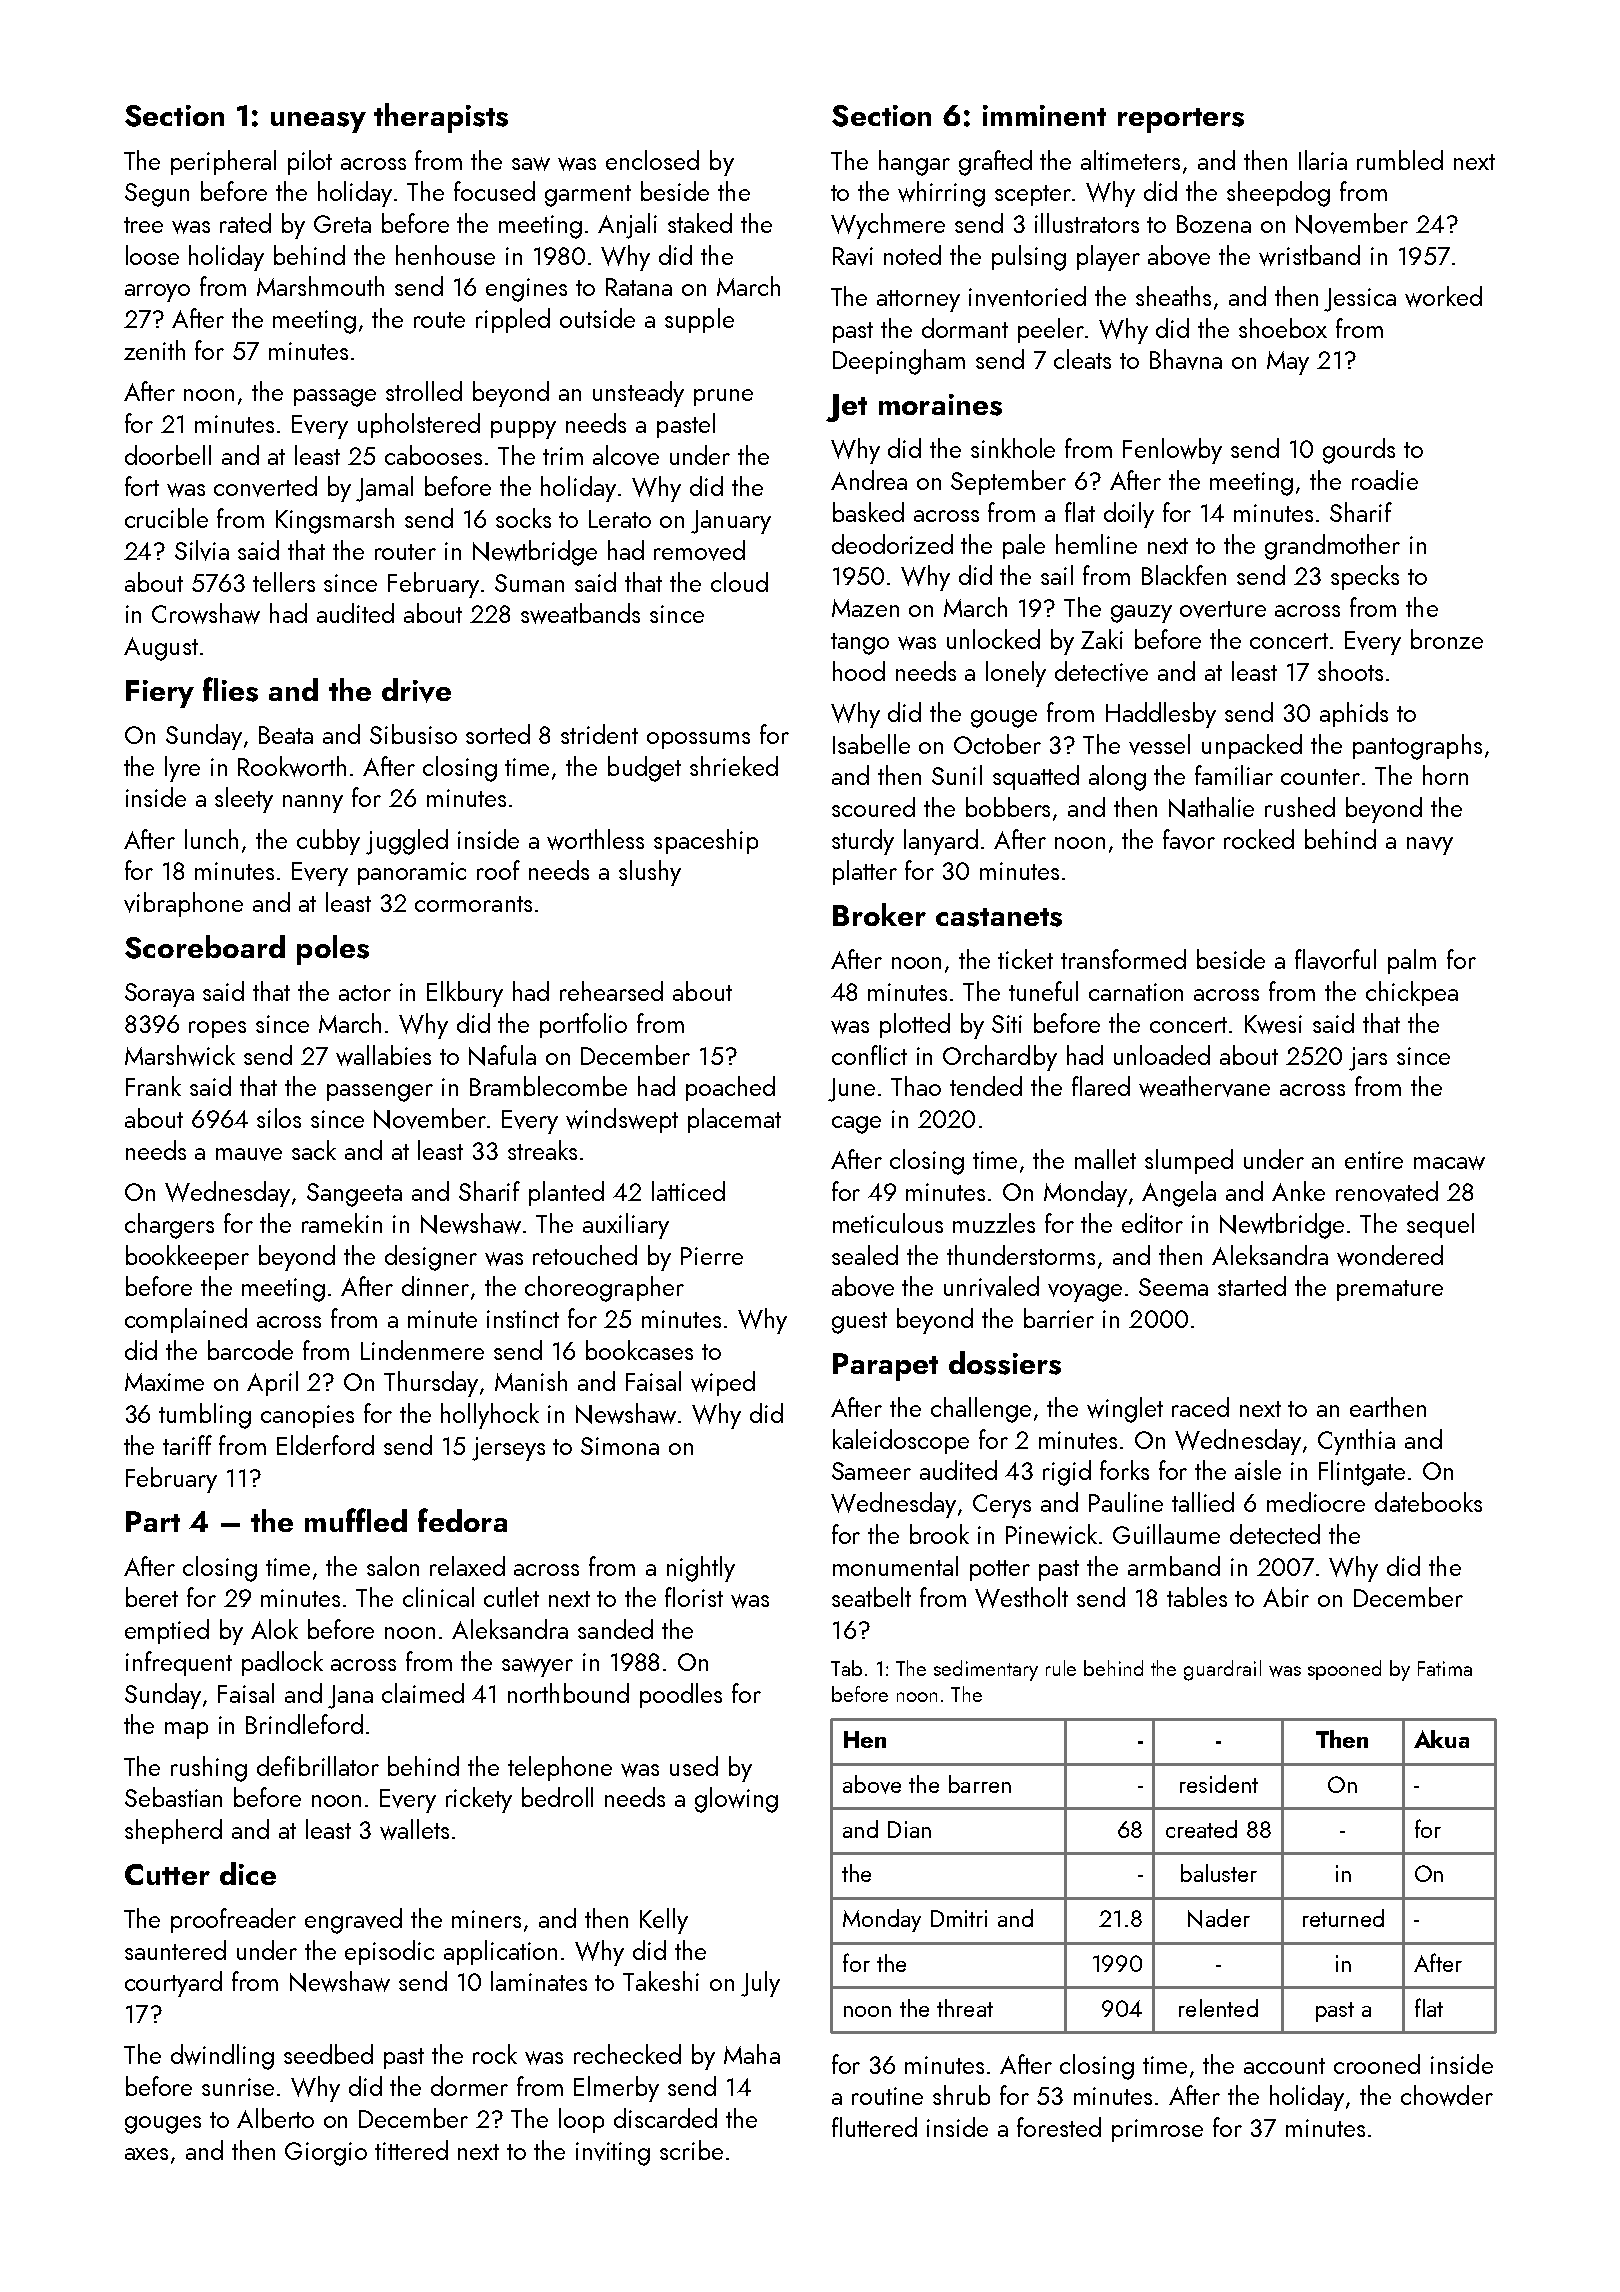 The image size is (1620, 2292). What do you see at coordinates (613, 2154) in the image?
I see `inviting` at bounding box center [613, 2154].
